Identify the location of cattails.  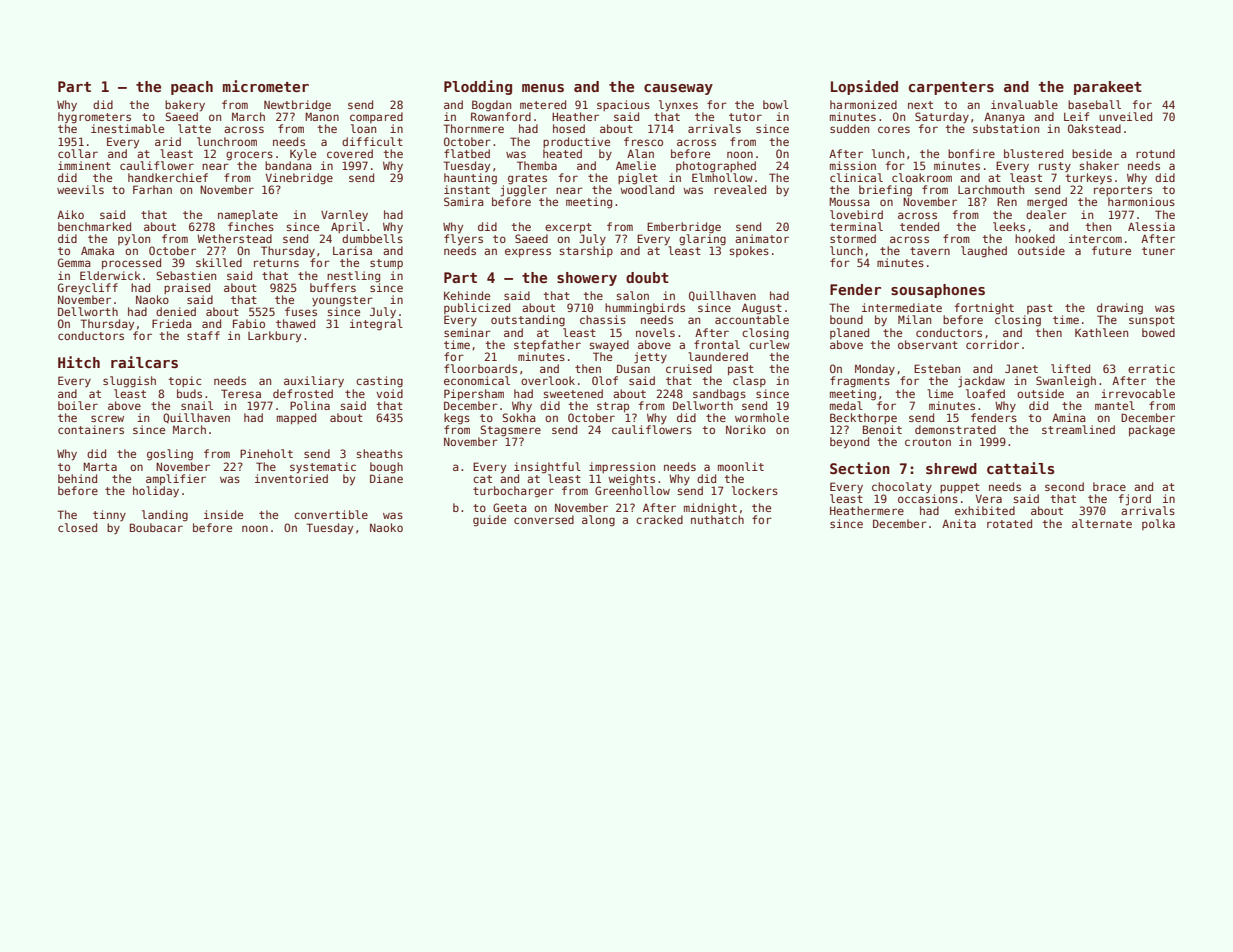
(1021, 468).
